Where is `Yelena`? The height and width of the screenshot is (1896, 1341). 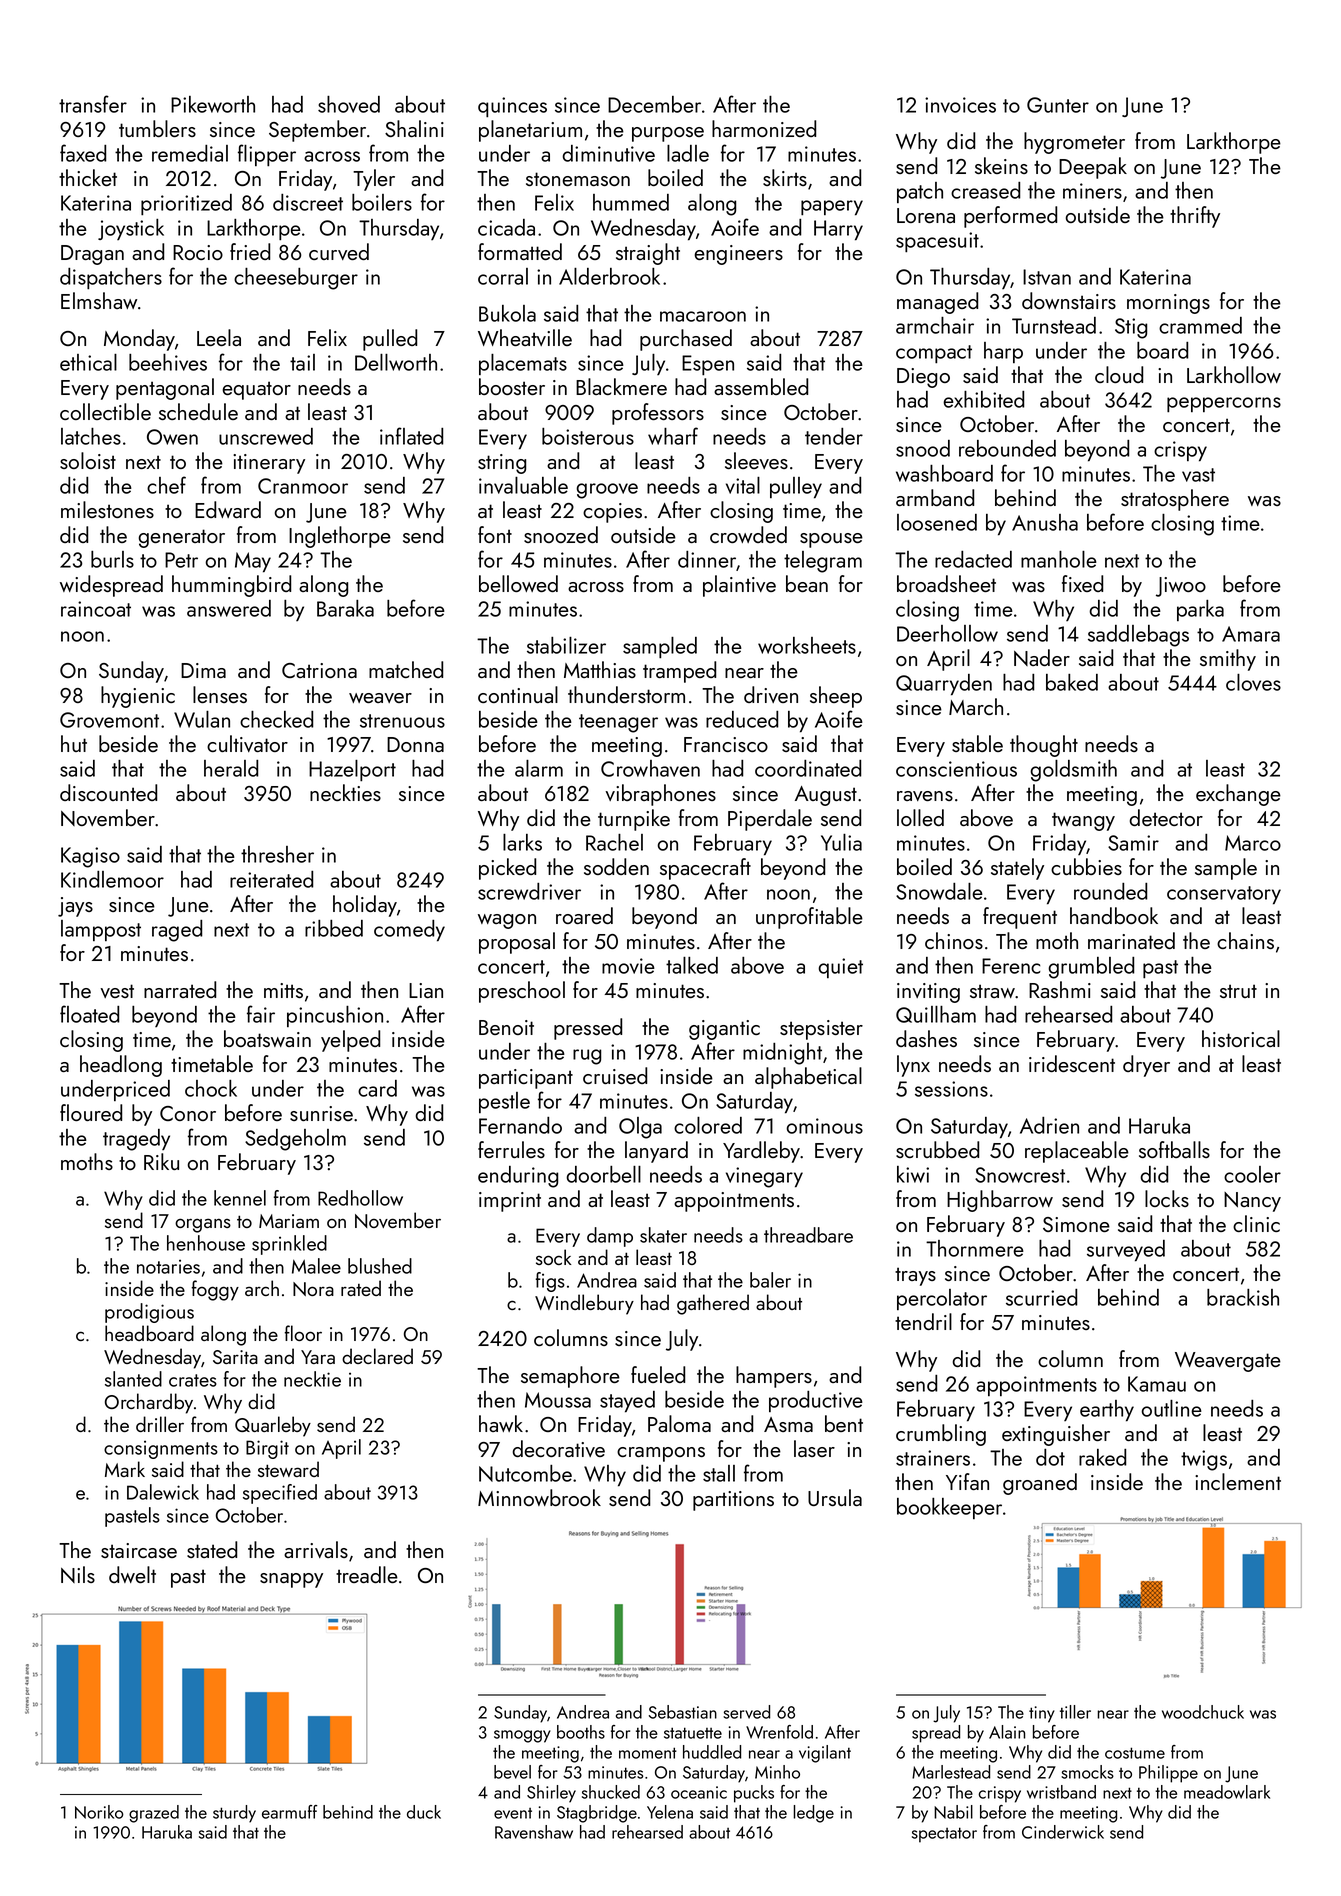 Yelena is located at coordinates (670, 1812).
